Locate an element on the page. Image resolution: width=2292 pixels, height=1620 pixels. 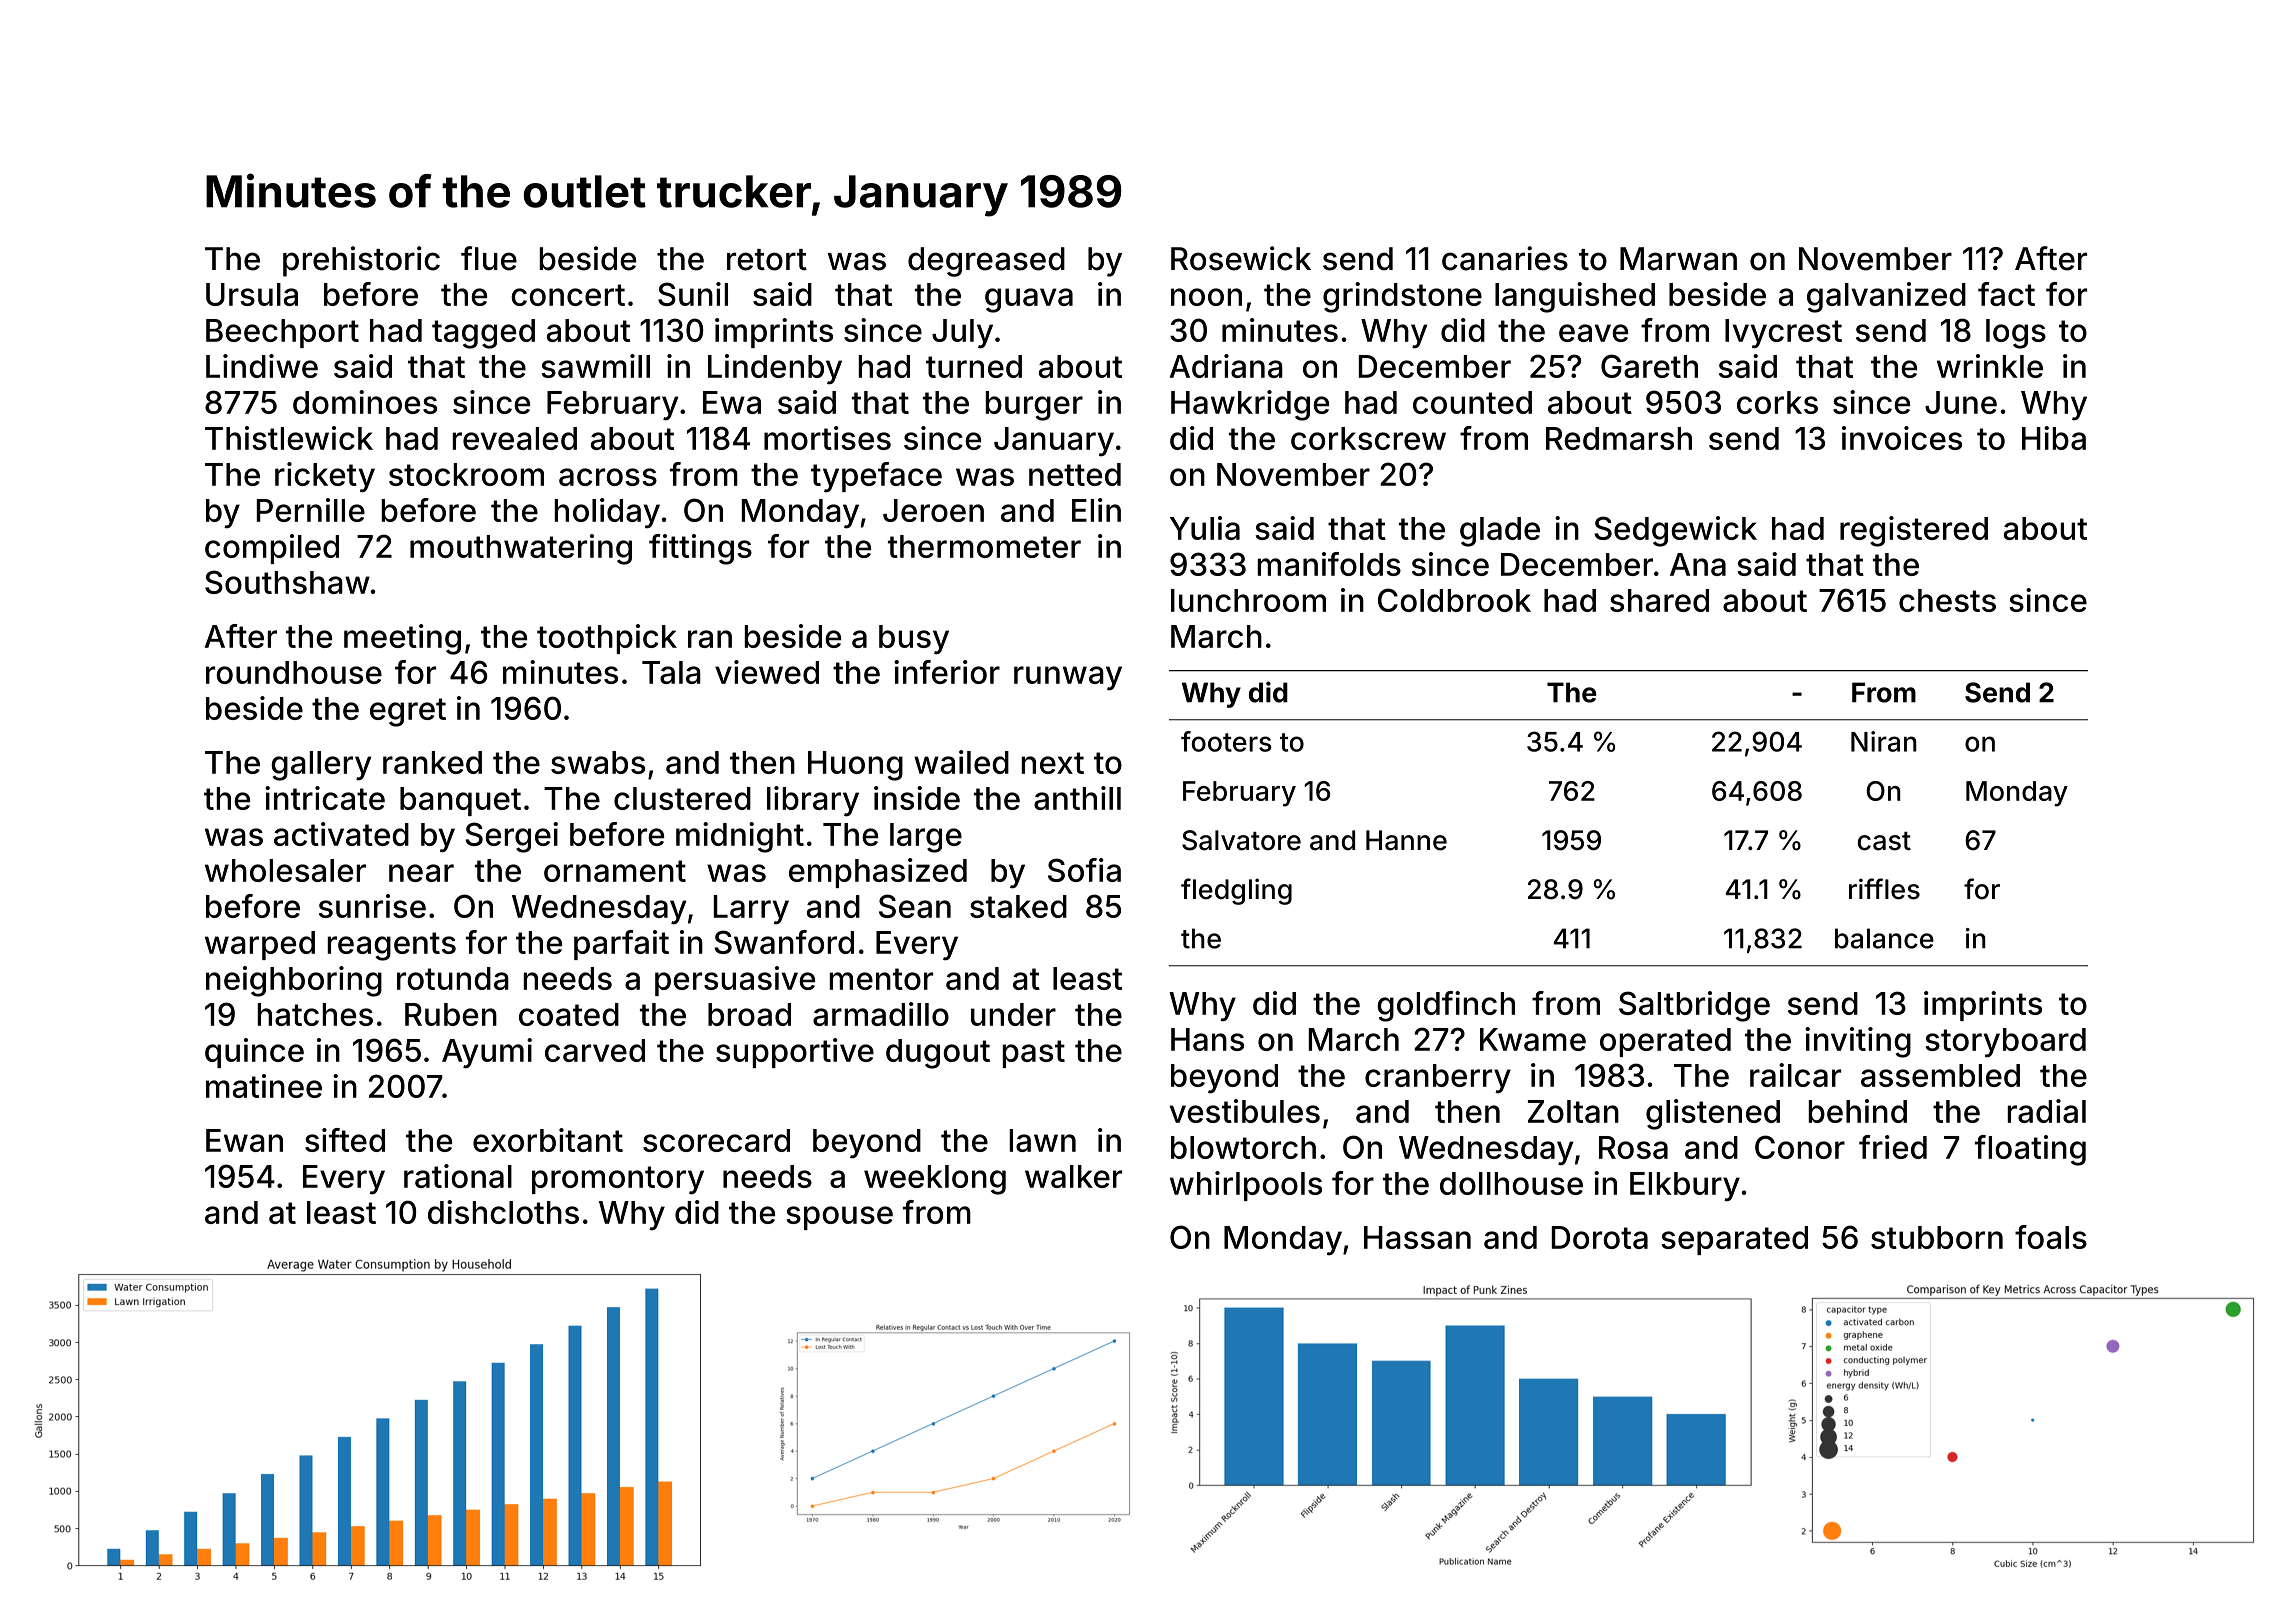
broad is located at coordinates (749, 1014).
